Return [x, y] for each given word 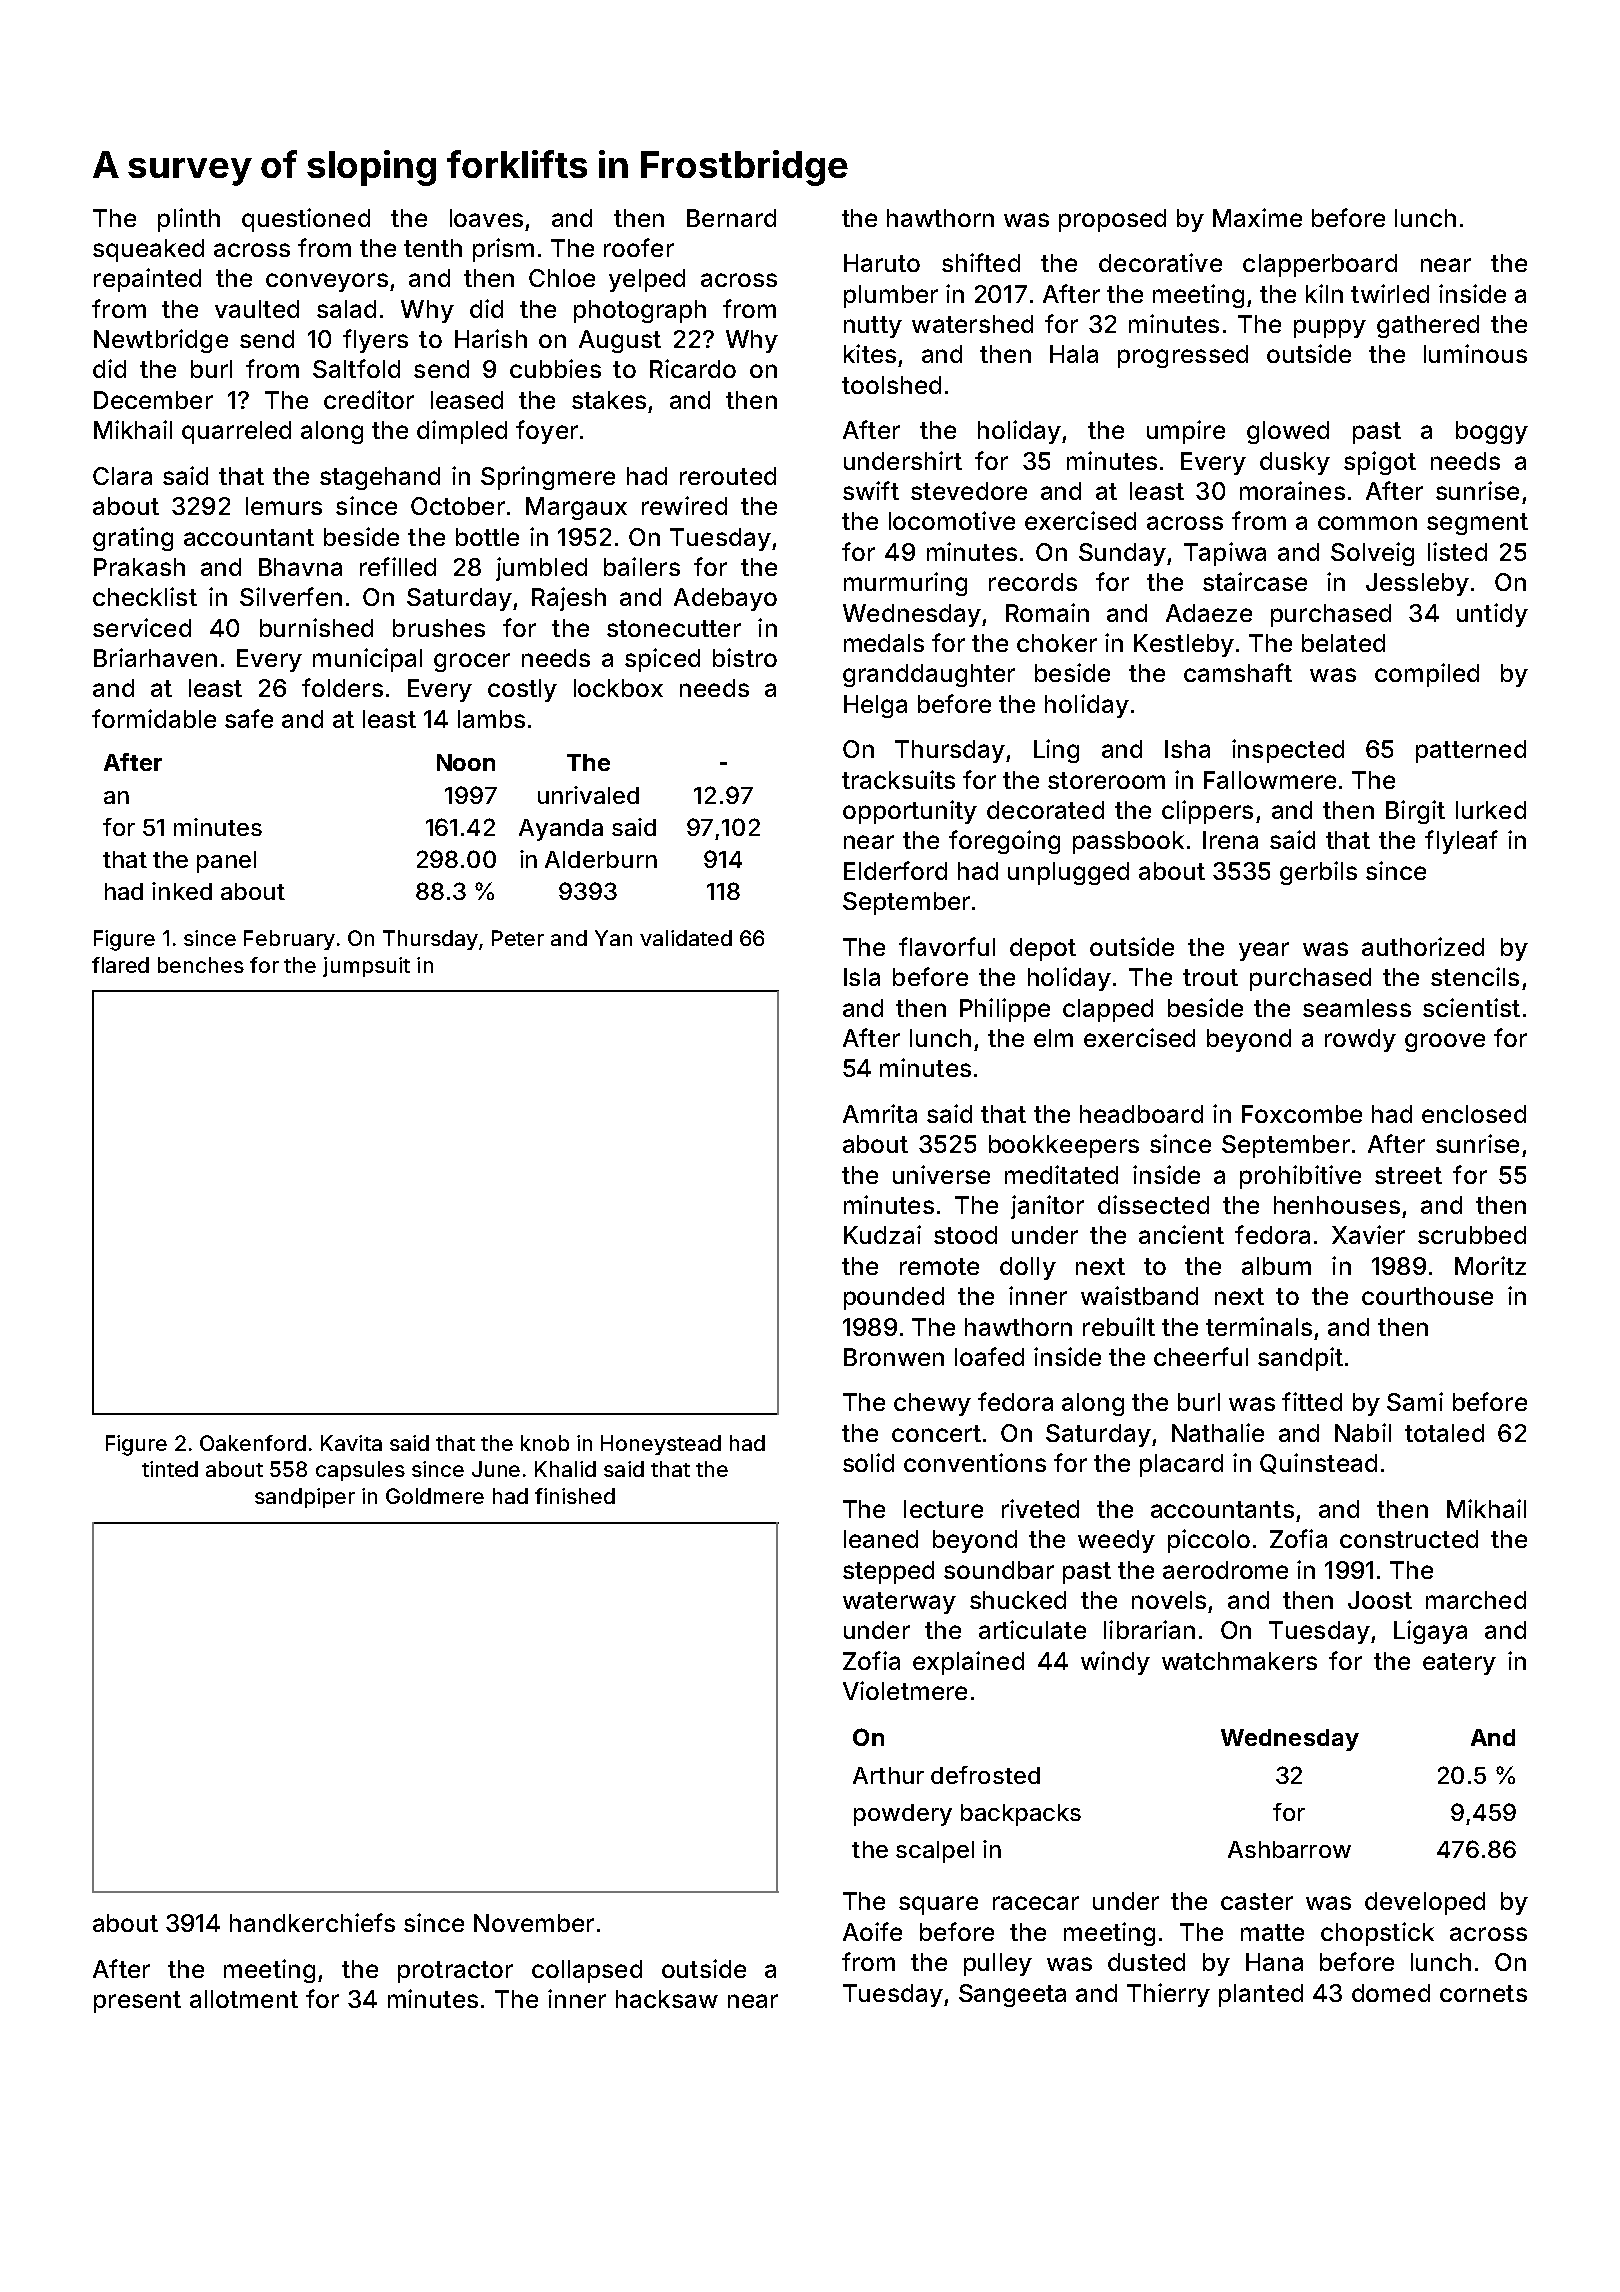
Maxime [1257, 217]
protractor [455, 1972]
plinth [189, 220]
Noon [466, 762]
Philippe [1005, 1010]
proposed [1112, 220]
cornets [1483, 1993]
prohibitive [1300, 1177]
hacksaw [667, 1999]
